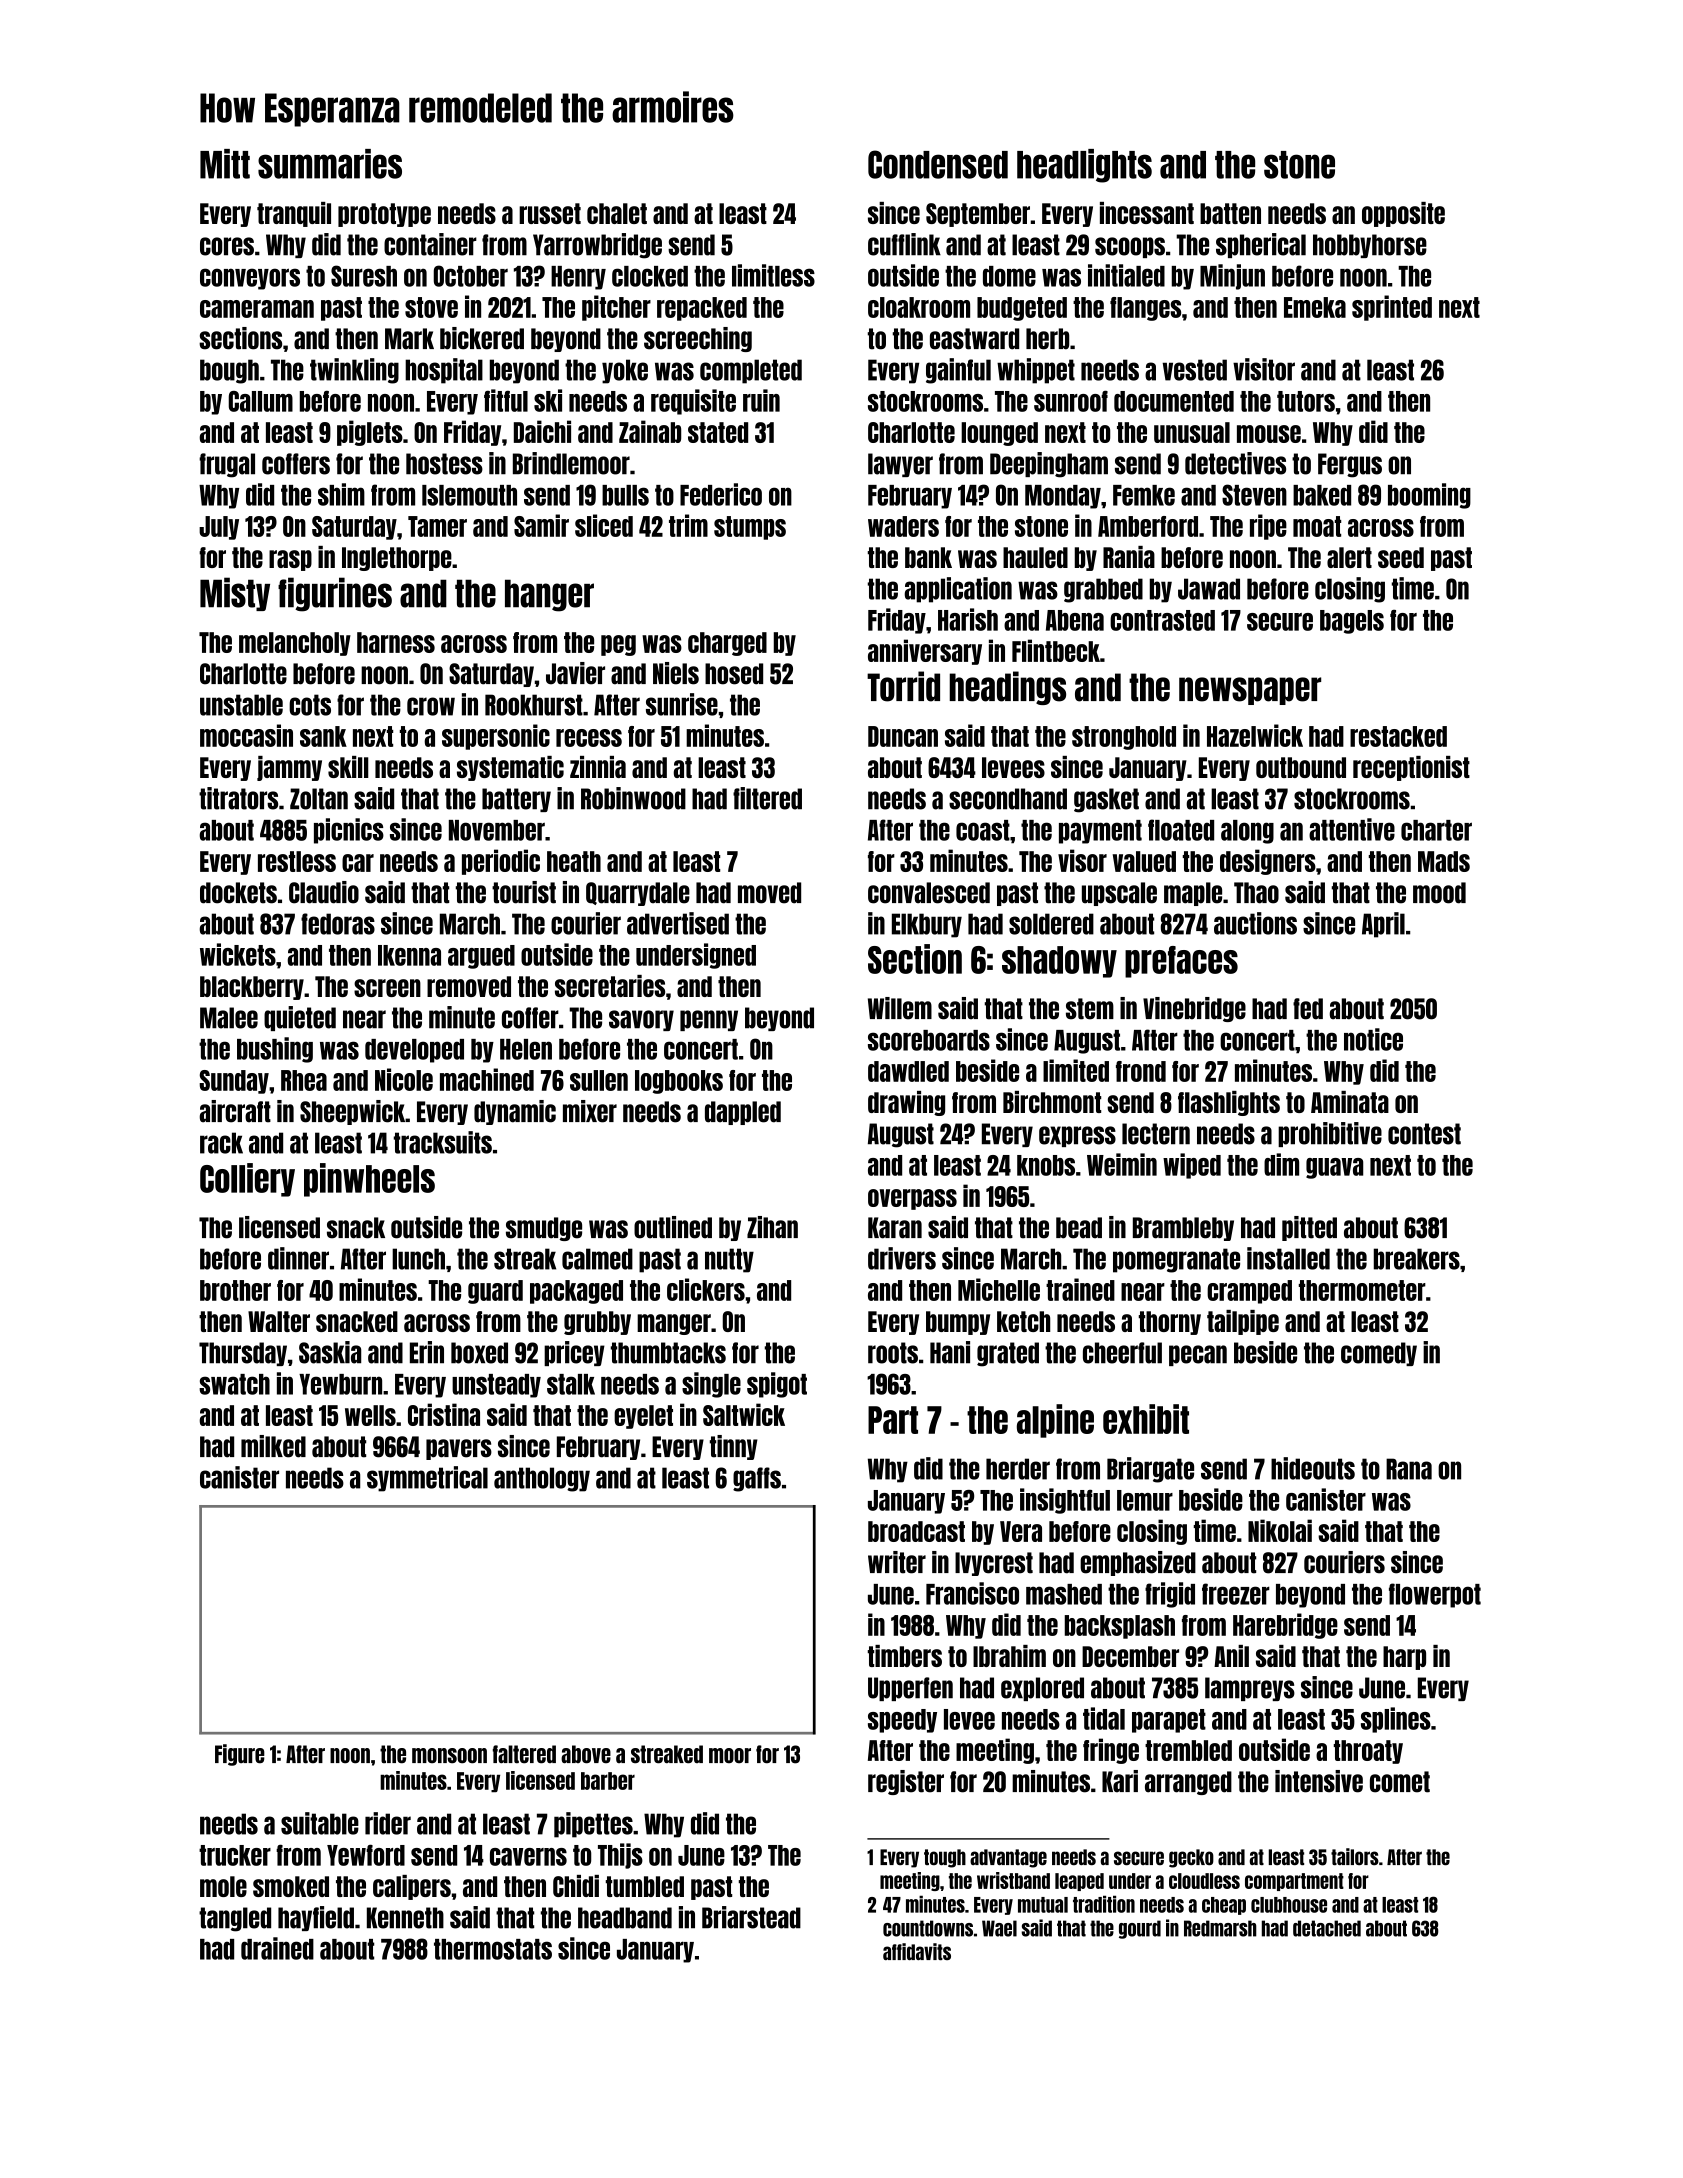 This screenshot has height=2178, width=1683. Describe the element at coordinates (1084, 166) in the screenshot. I see `headlights` at that location.
